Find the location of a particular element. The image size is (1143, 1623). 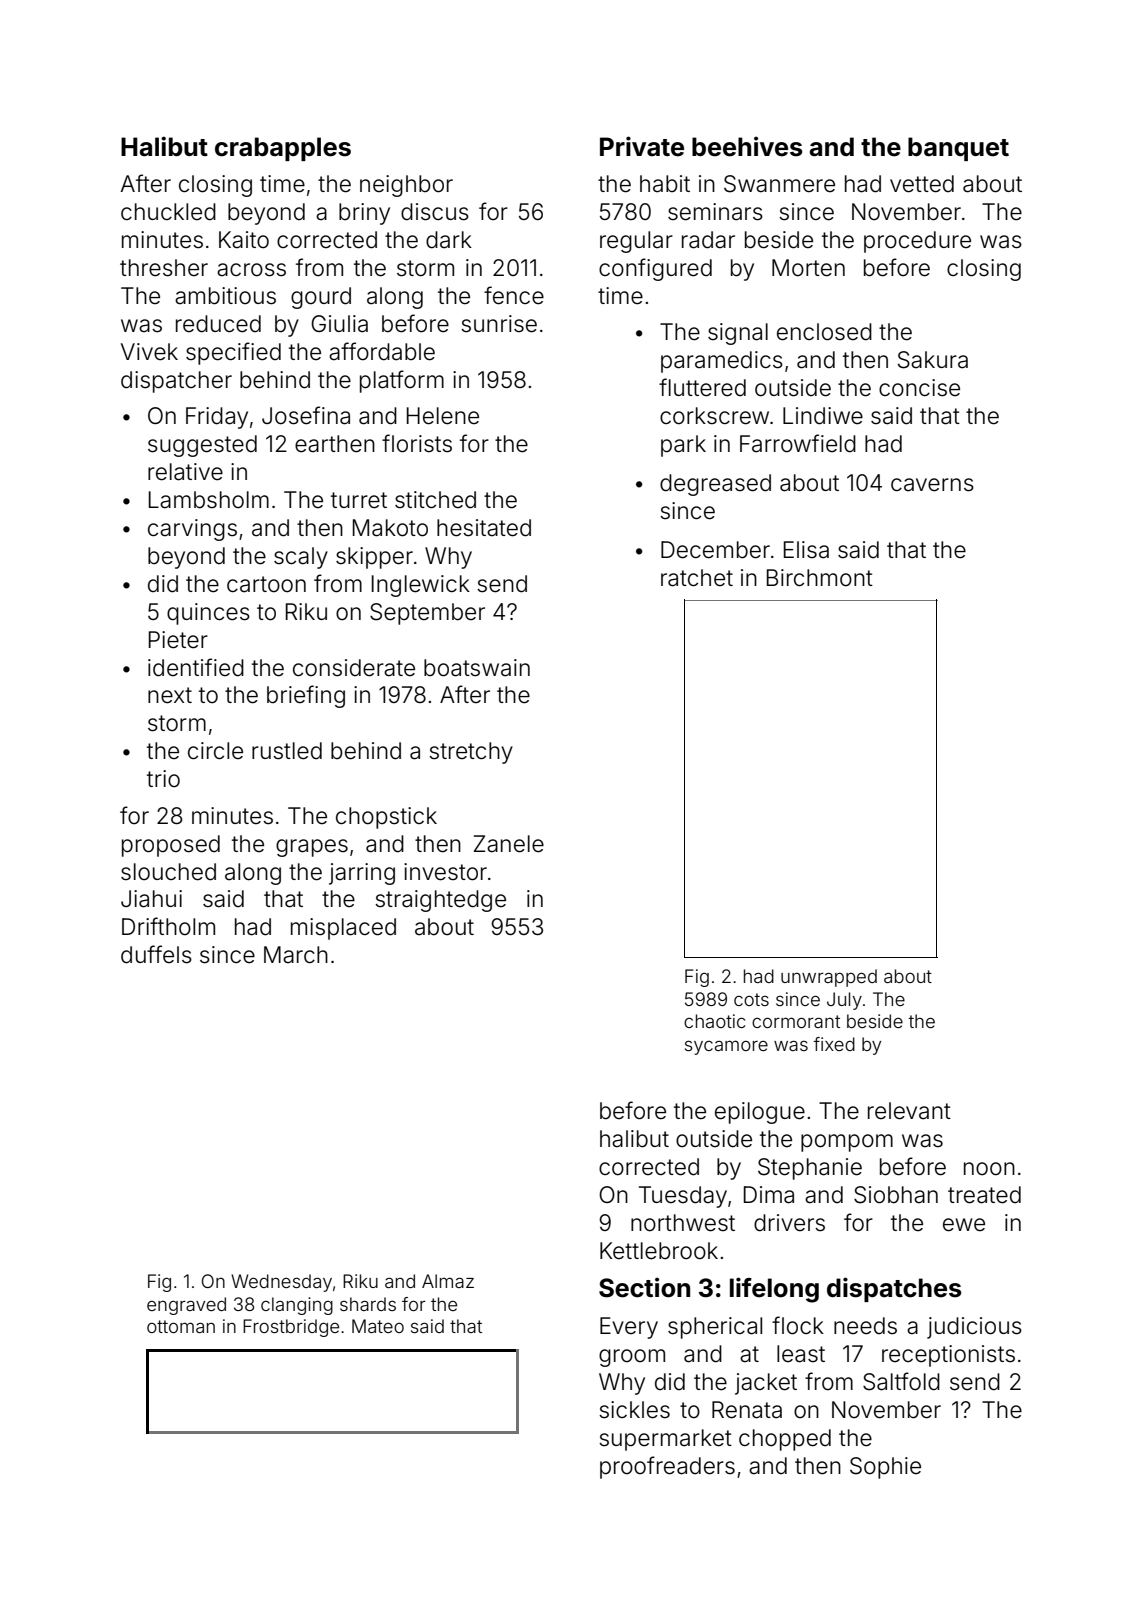

Birchmont is located at coordinates (820, 578).
